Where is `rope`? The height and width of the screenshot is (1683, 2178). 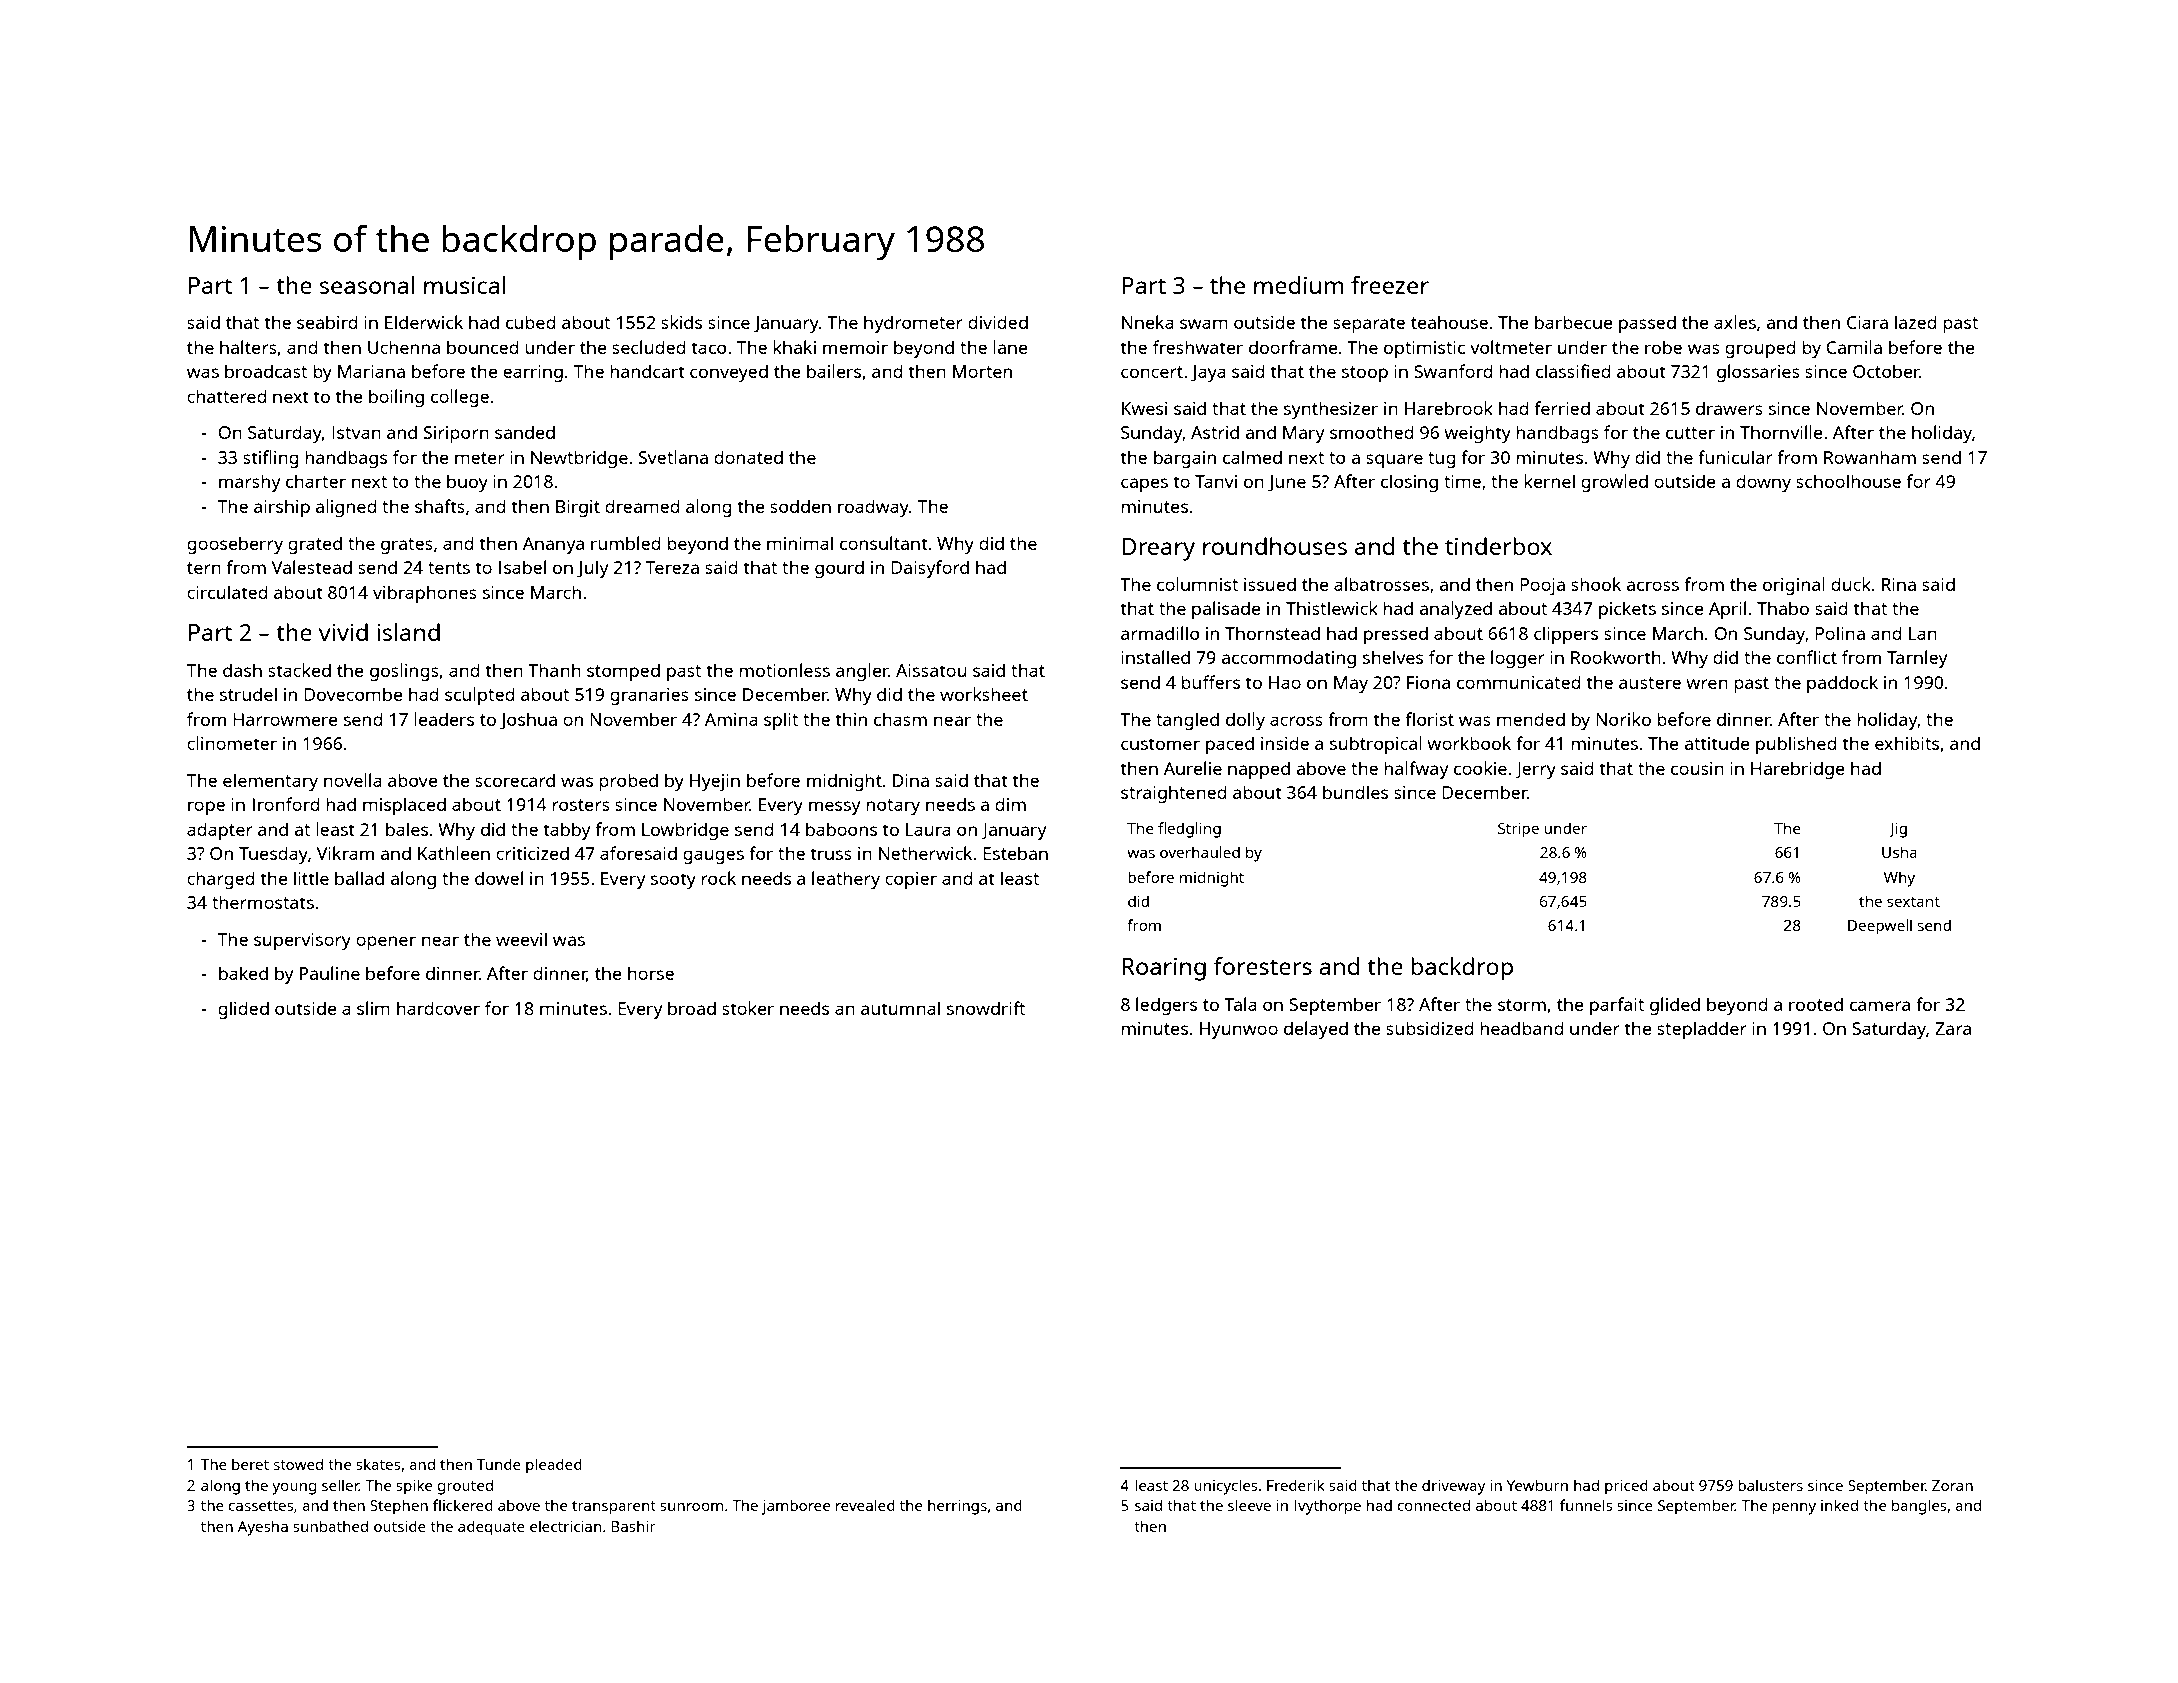
rope is located at coordinates (206, 808).
